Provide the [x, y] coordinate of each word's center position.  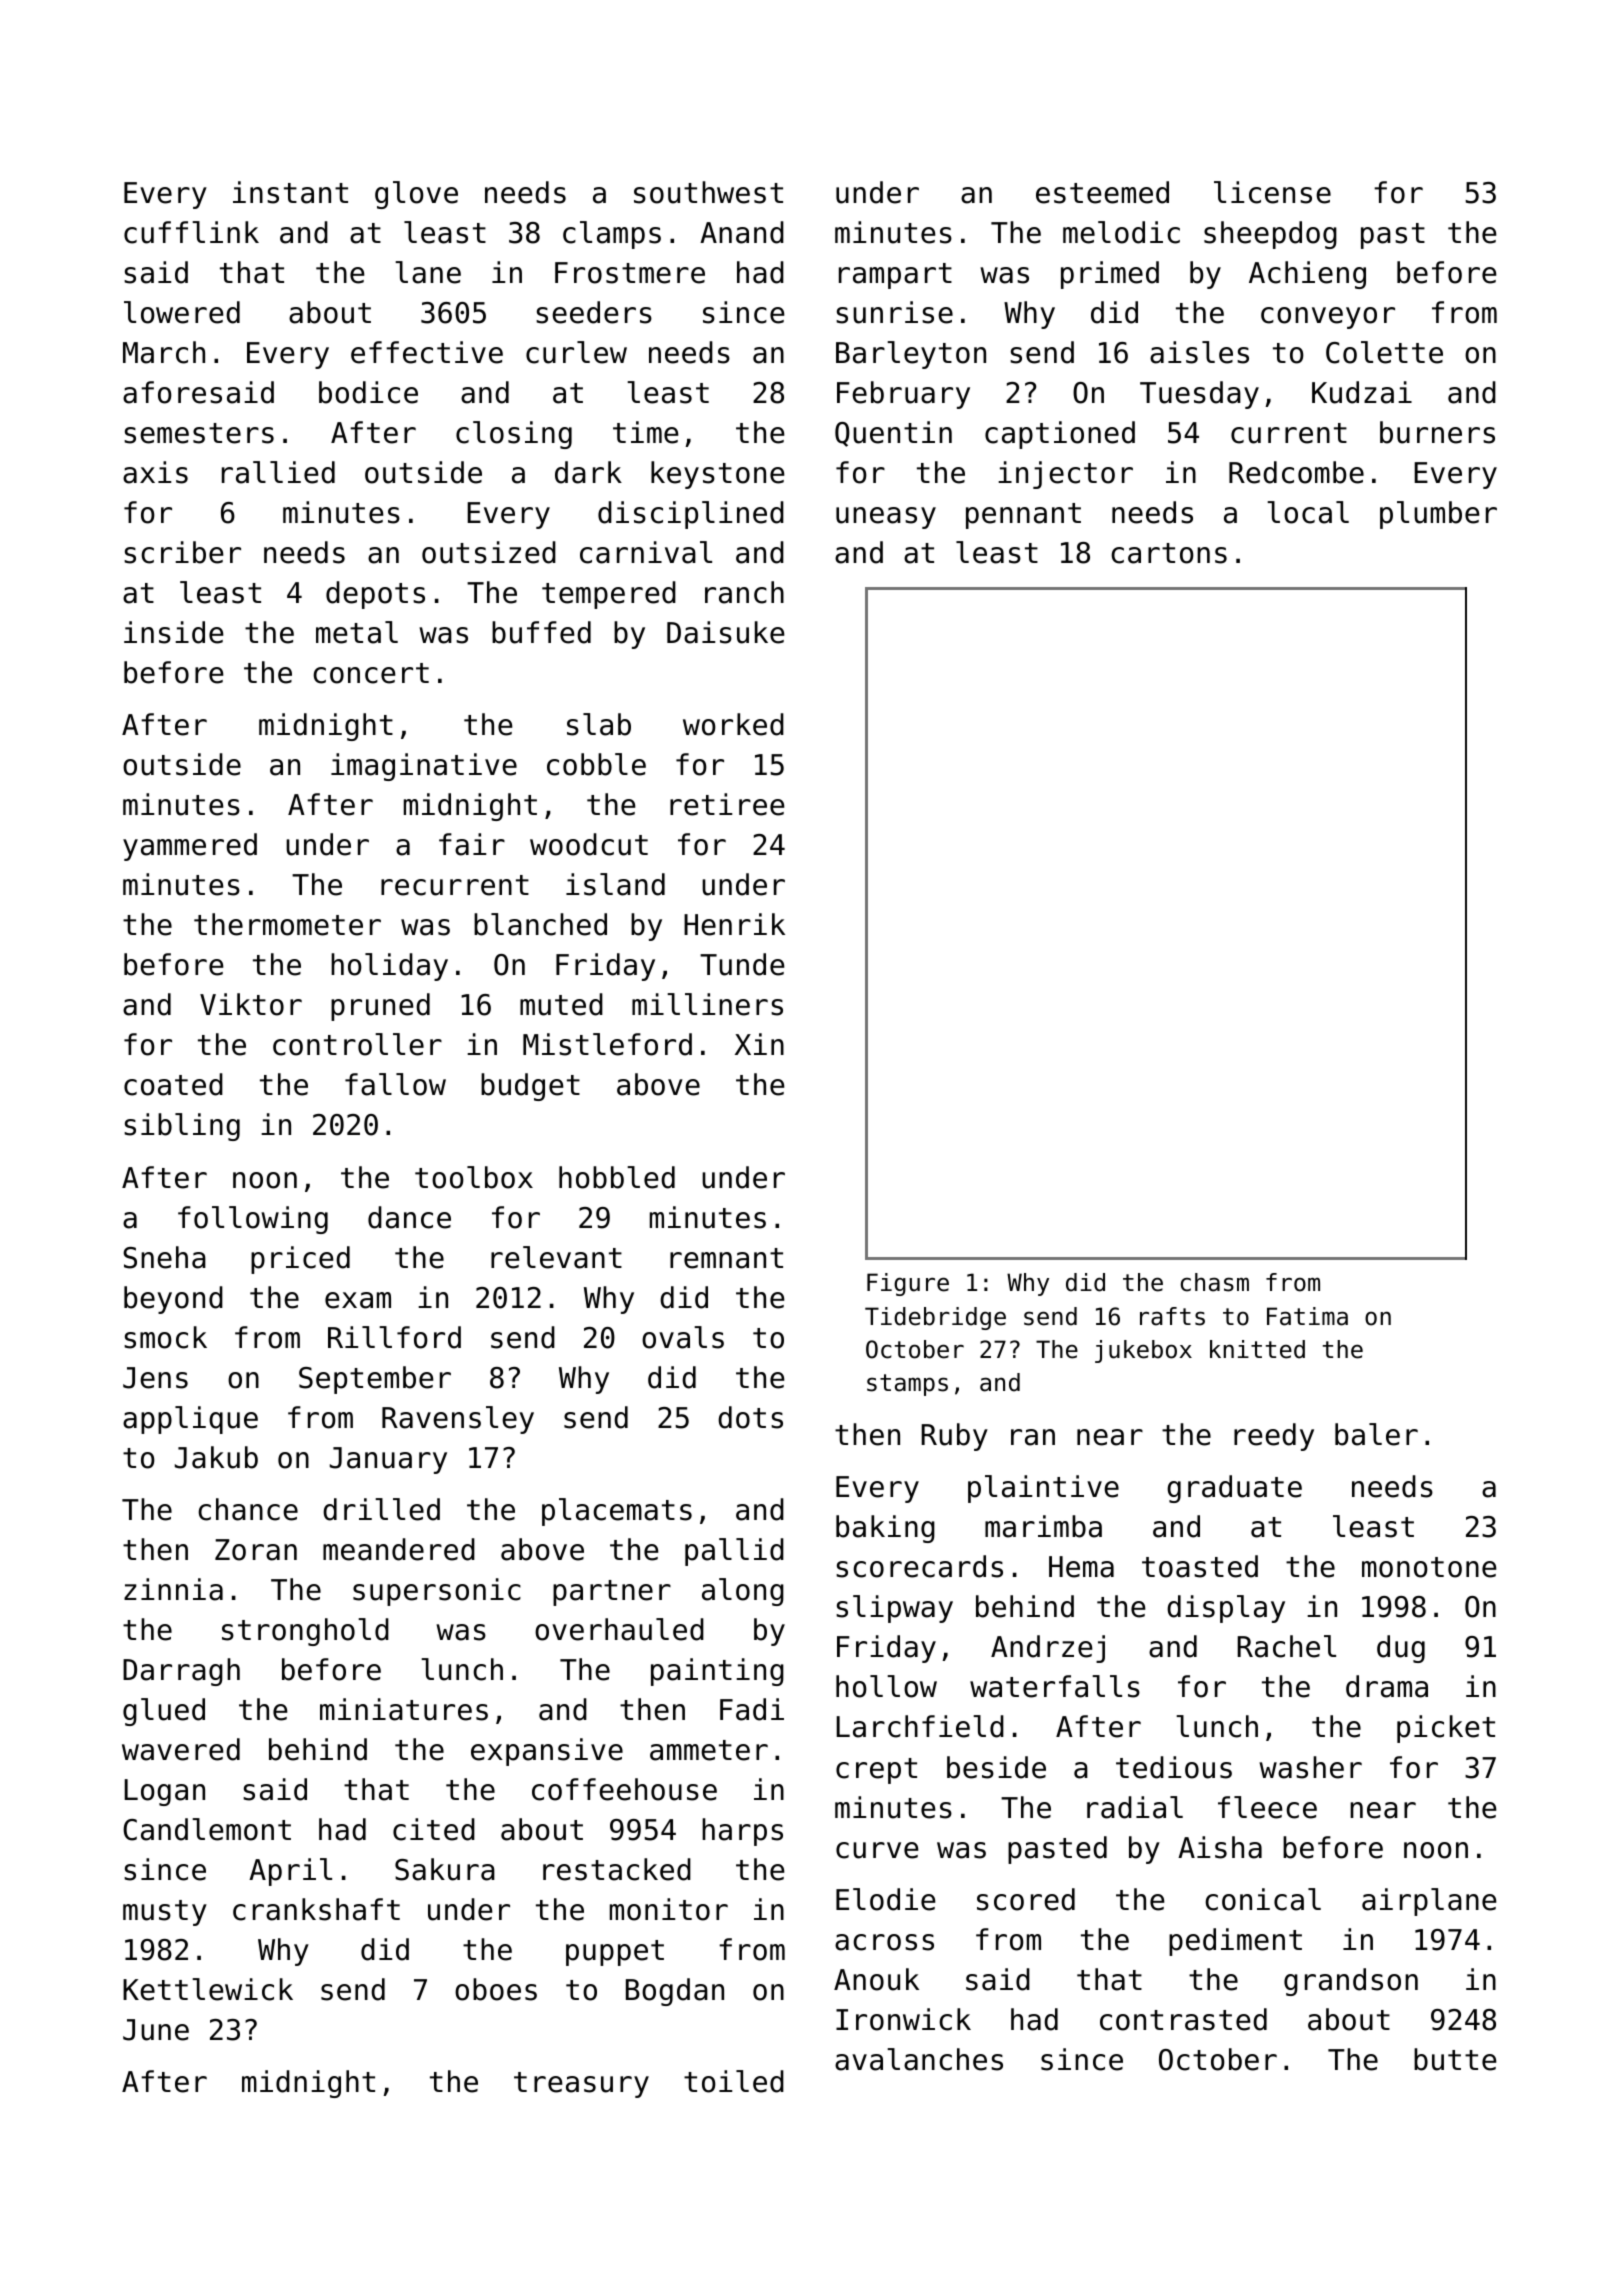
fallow [395, 1084]
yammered [190, 847]
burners [1437, 432]
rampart [895, 276]
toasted [1200, 1566]
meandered [399, 1549]
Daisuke [726, 632]
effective [427, 352]
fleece [1267, 1807]
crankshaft [316, 1909]
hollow [886, 1686]
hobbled [617, 1177]
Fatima [1307, 1316]
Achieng [1307, 275]
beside [996, 1767]
